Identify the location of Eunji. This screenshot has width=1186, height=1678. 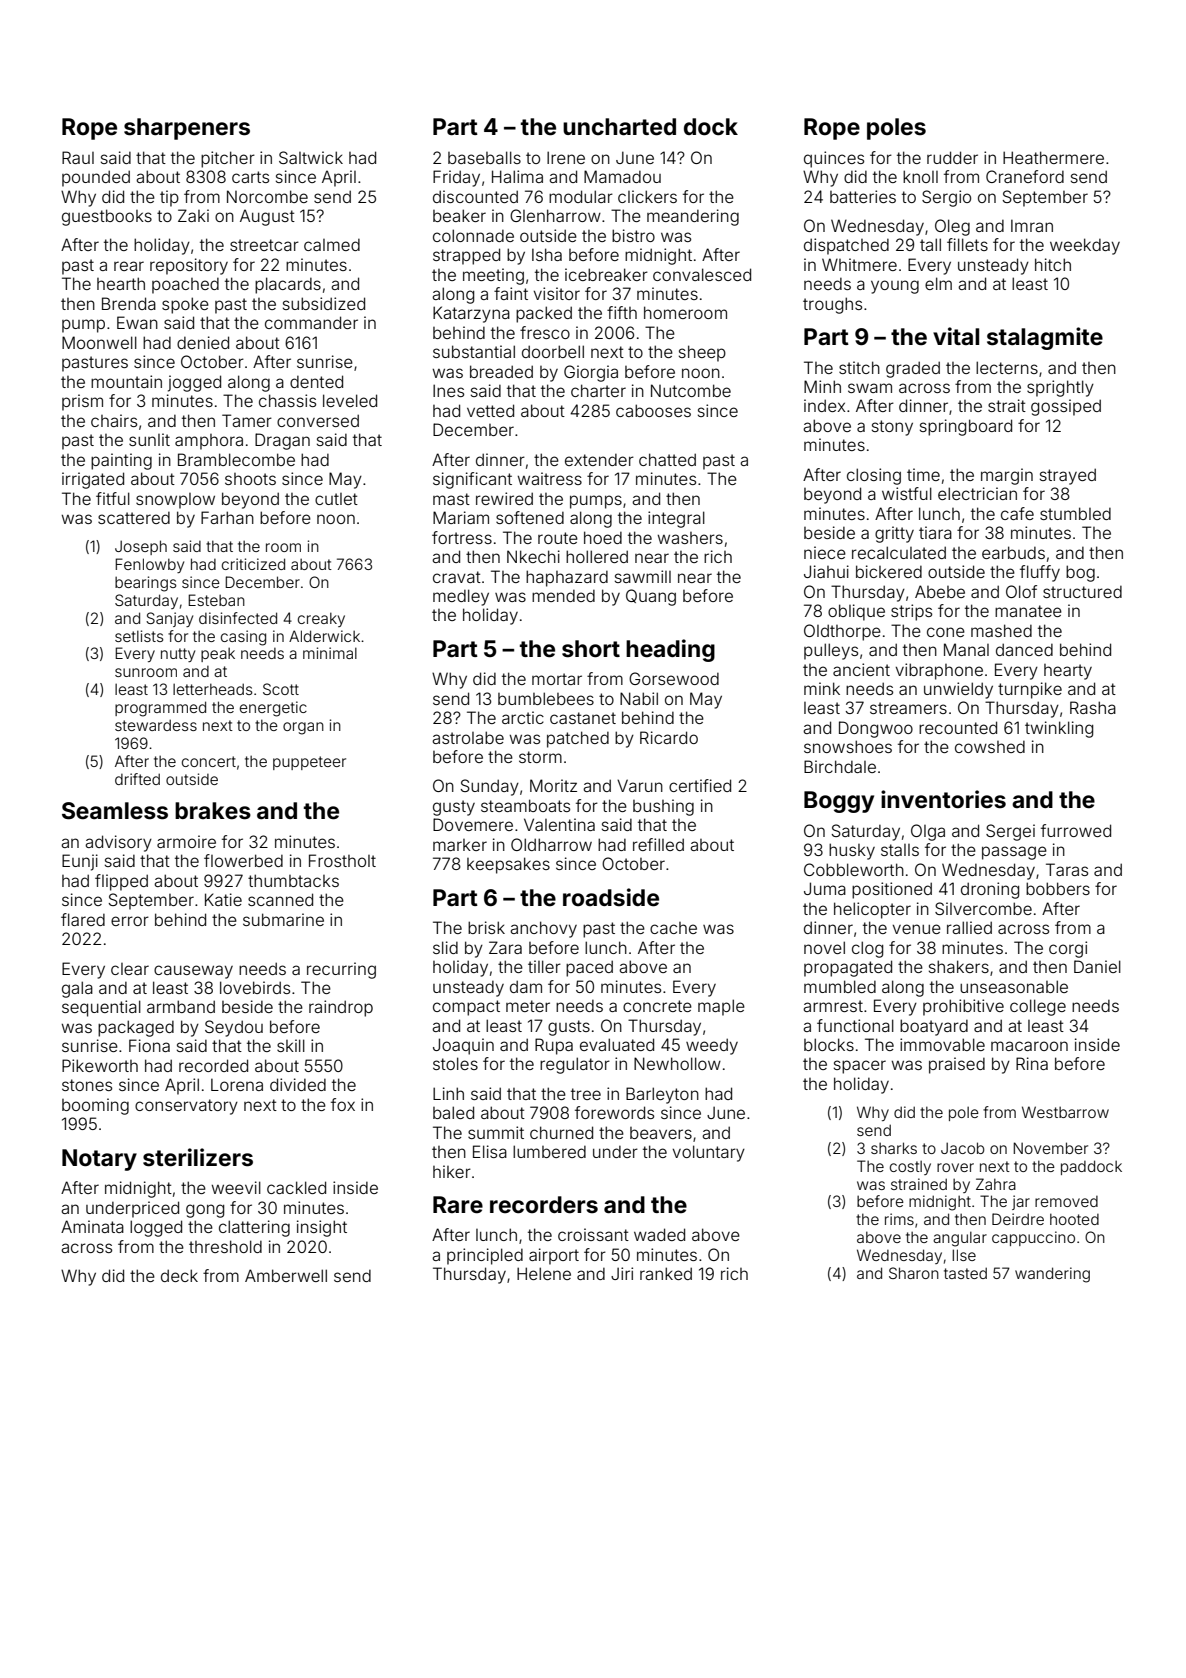
(80, 862).
